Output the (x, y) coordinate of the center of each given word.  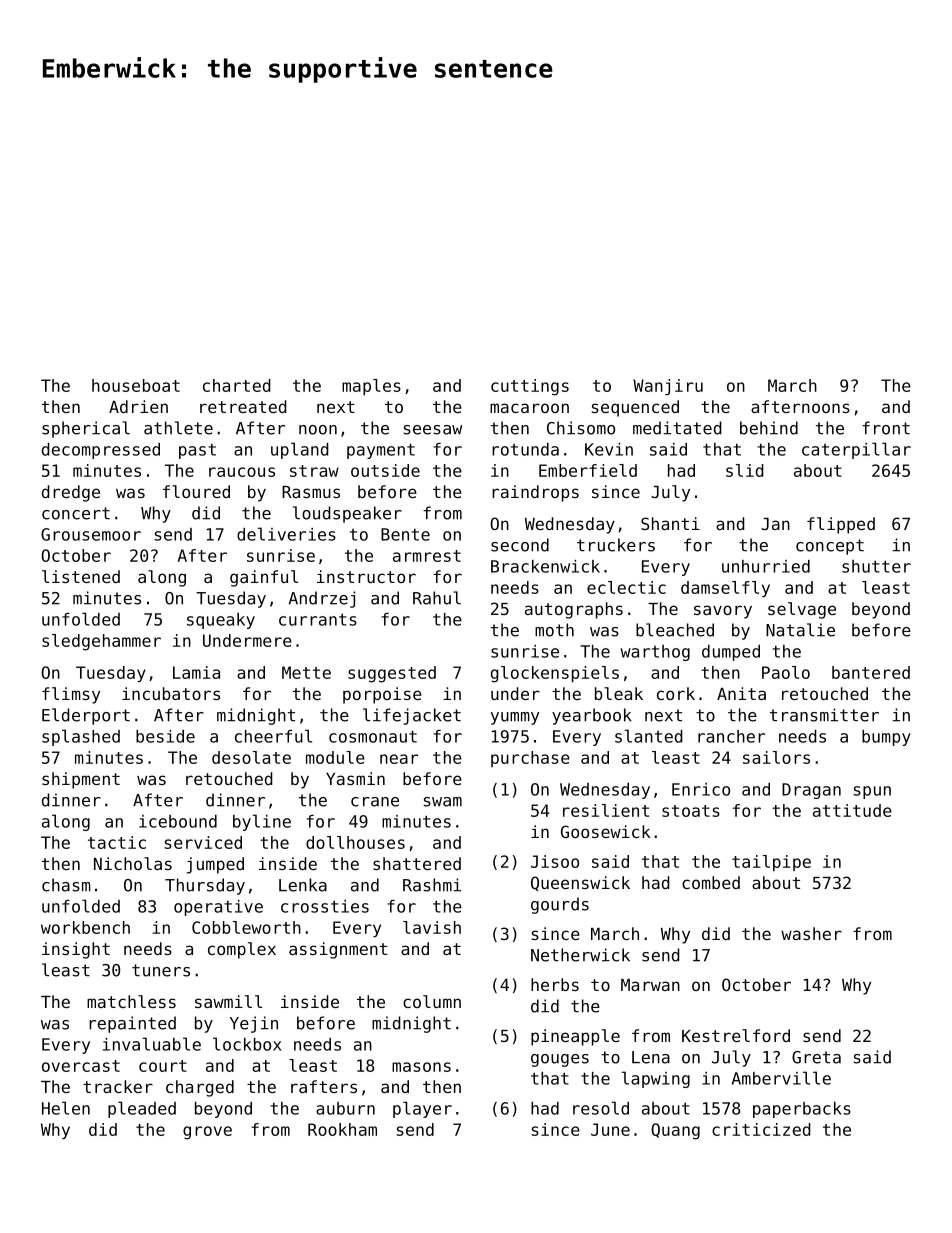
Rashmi (432, 885)
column (432, 1001)
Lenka (303, 885)
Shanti (670, 523)
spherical (86, 429)
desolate (251, 757)
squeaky (221, 621)
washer (811, 933)
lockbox (247, 1044)
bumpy (886, 738)
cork (676, 693)
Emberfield (588, 470)
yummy (515, 718)
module (335, 757)
